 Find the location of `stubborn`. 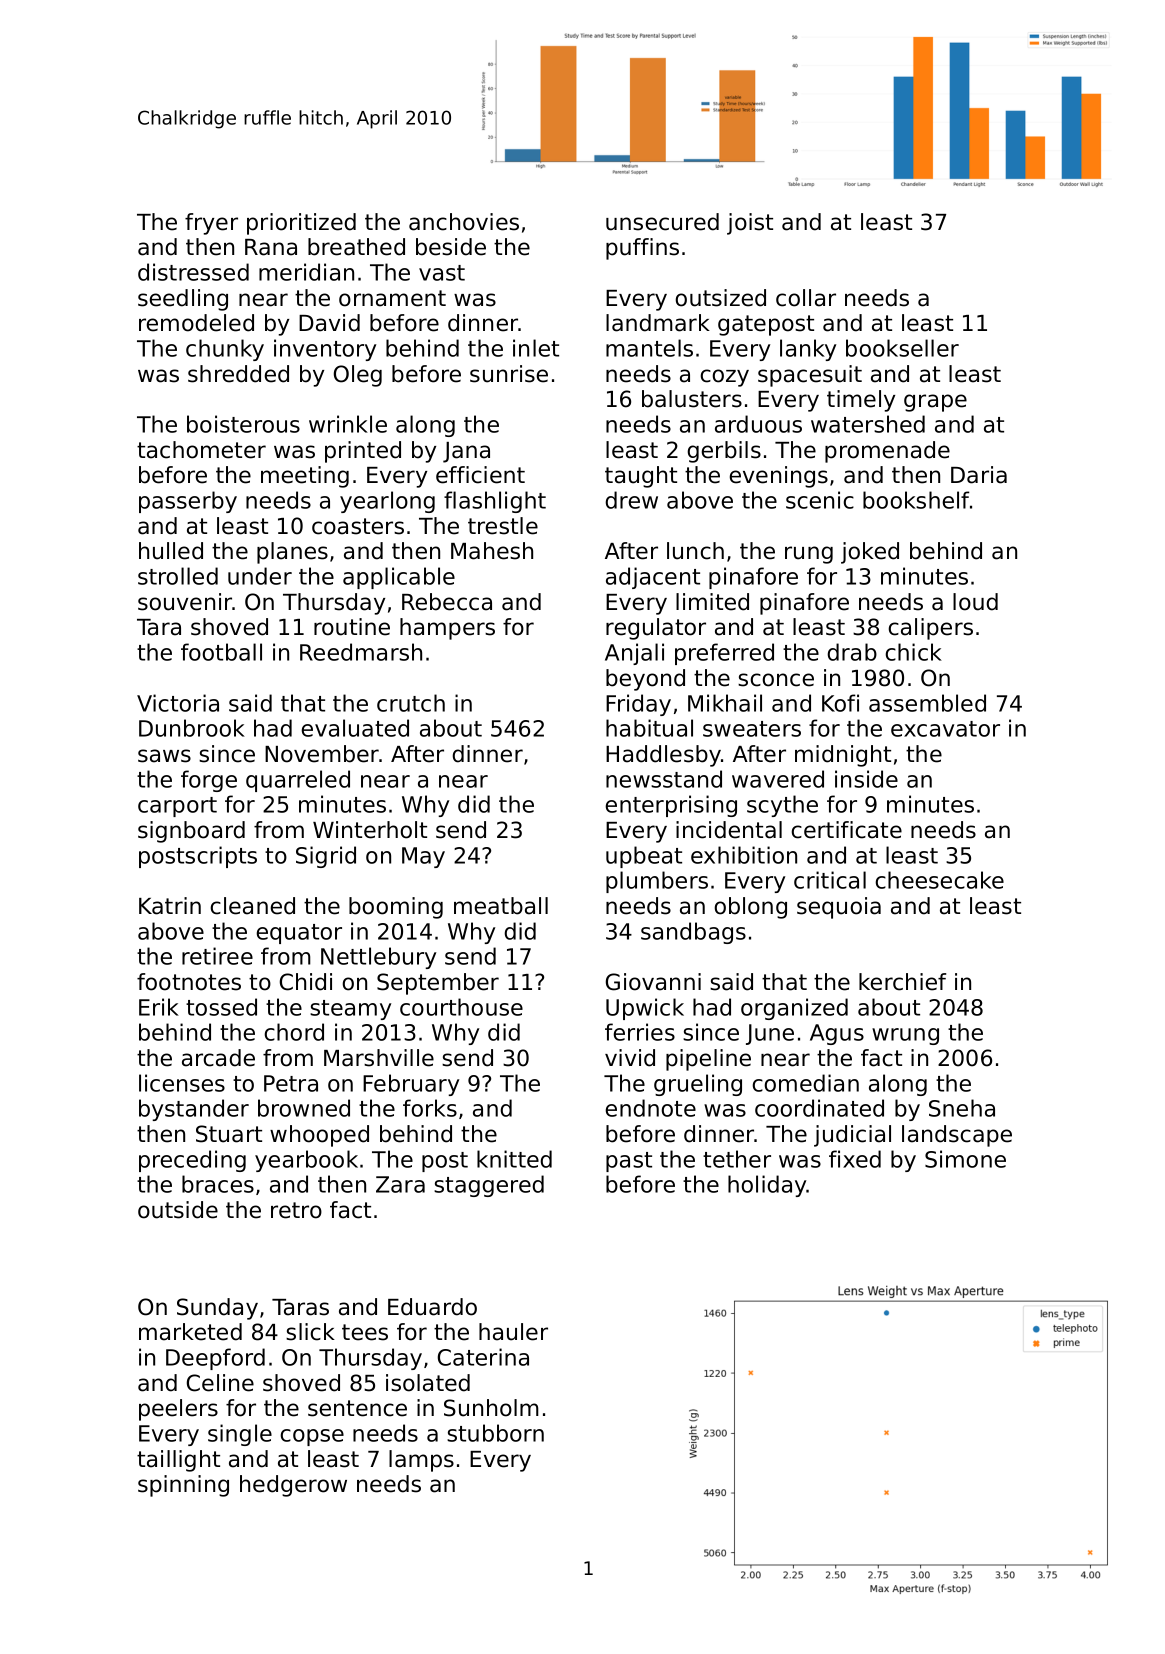

stubborn is located at coordinates (495, 1433).
